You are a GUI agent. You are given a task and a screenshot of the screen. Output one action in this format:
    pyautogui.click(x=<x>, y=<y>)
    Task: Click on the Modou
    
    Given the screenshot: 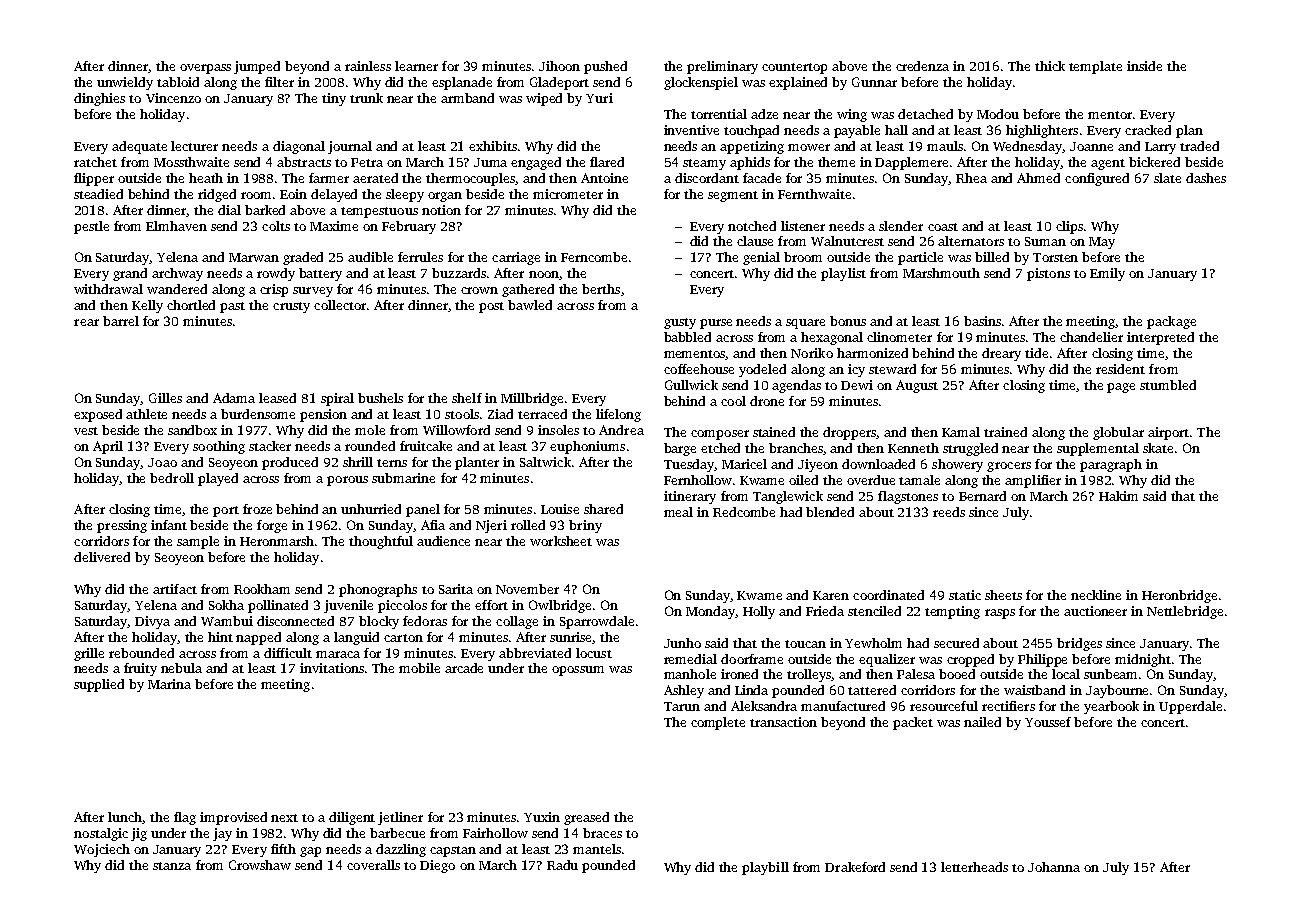 What is the action you would take?
    pyautogui.click(x=998, y=114)
